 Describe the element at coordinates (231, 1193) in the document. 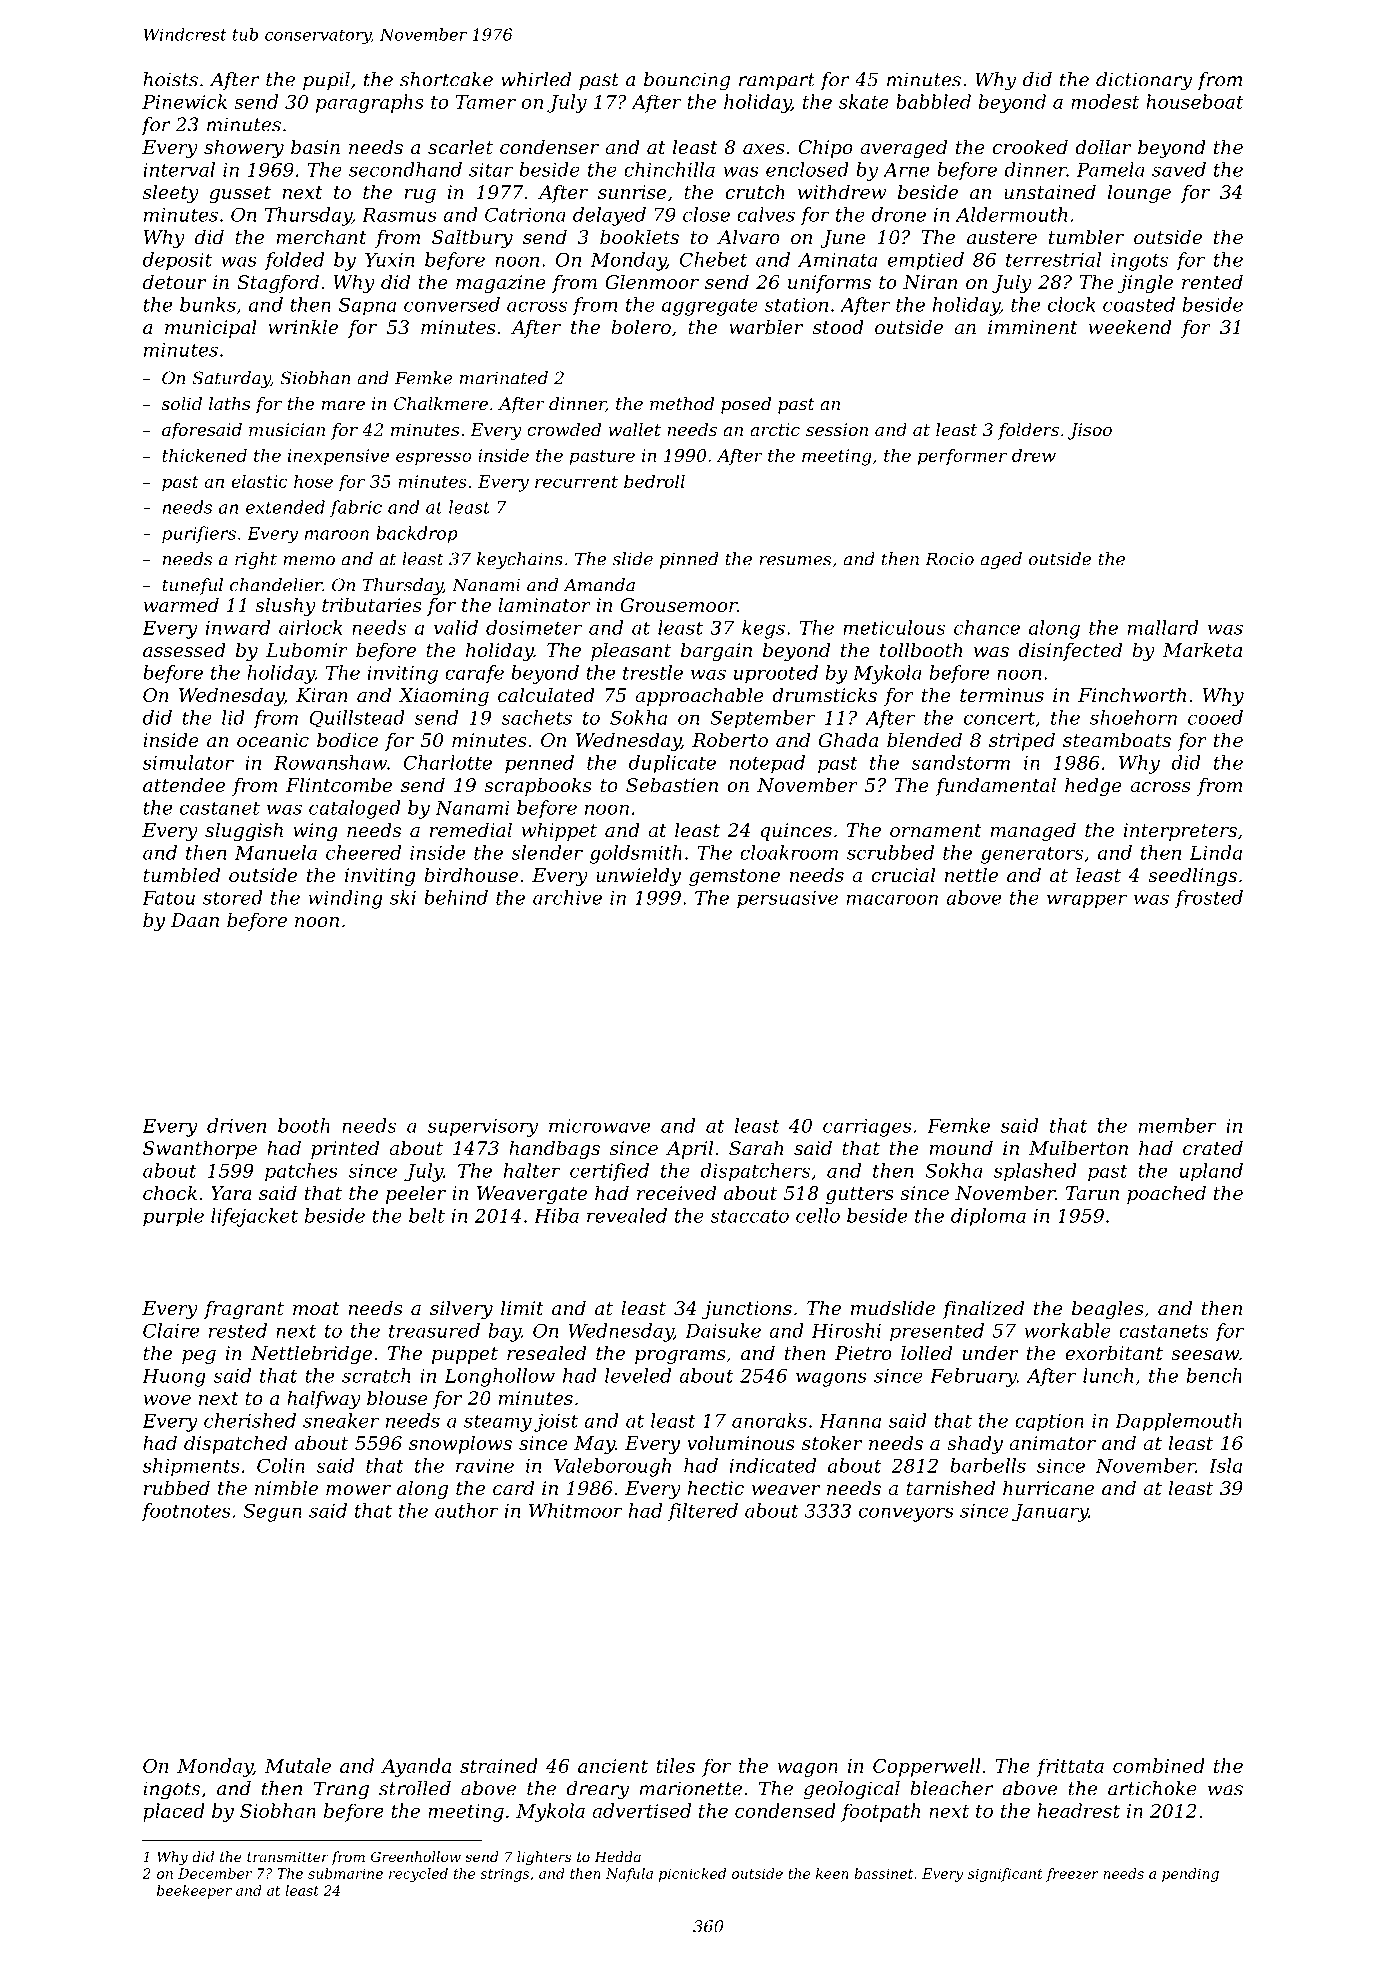

I see `Yara` at that location.
